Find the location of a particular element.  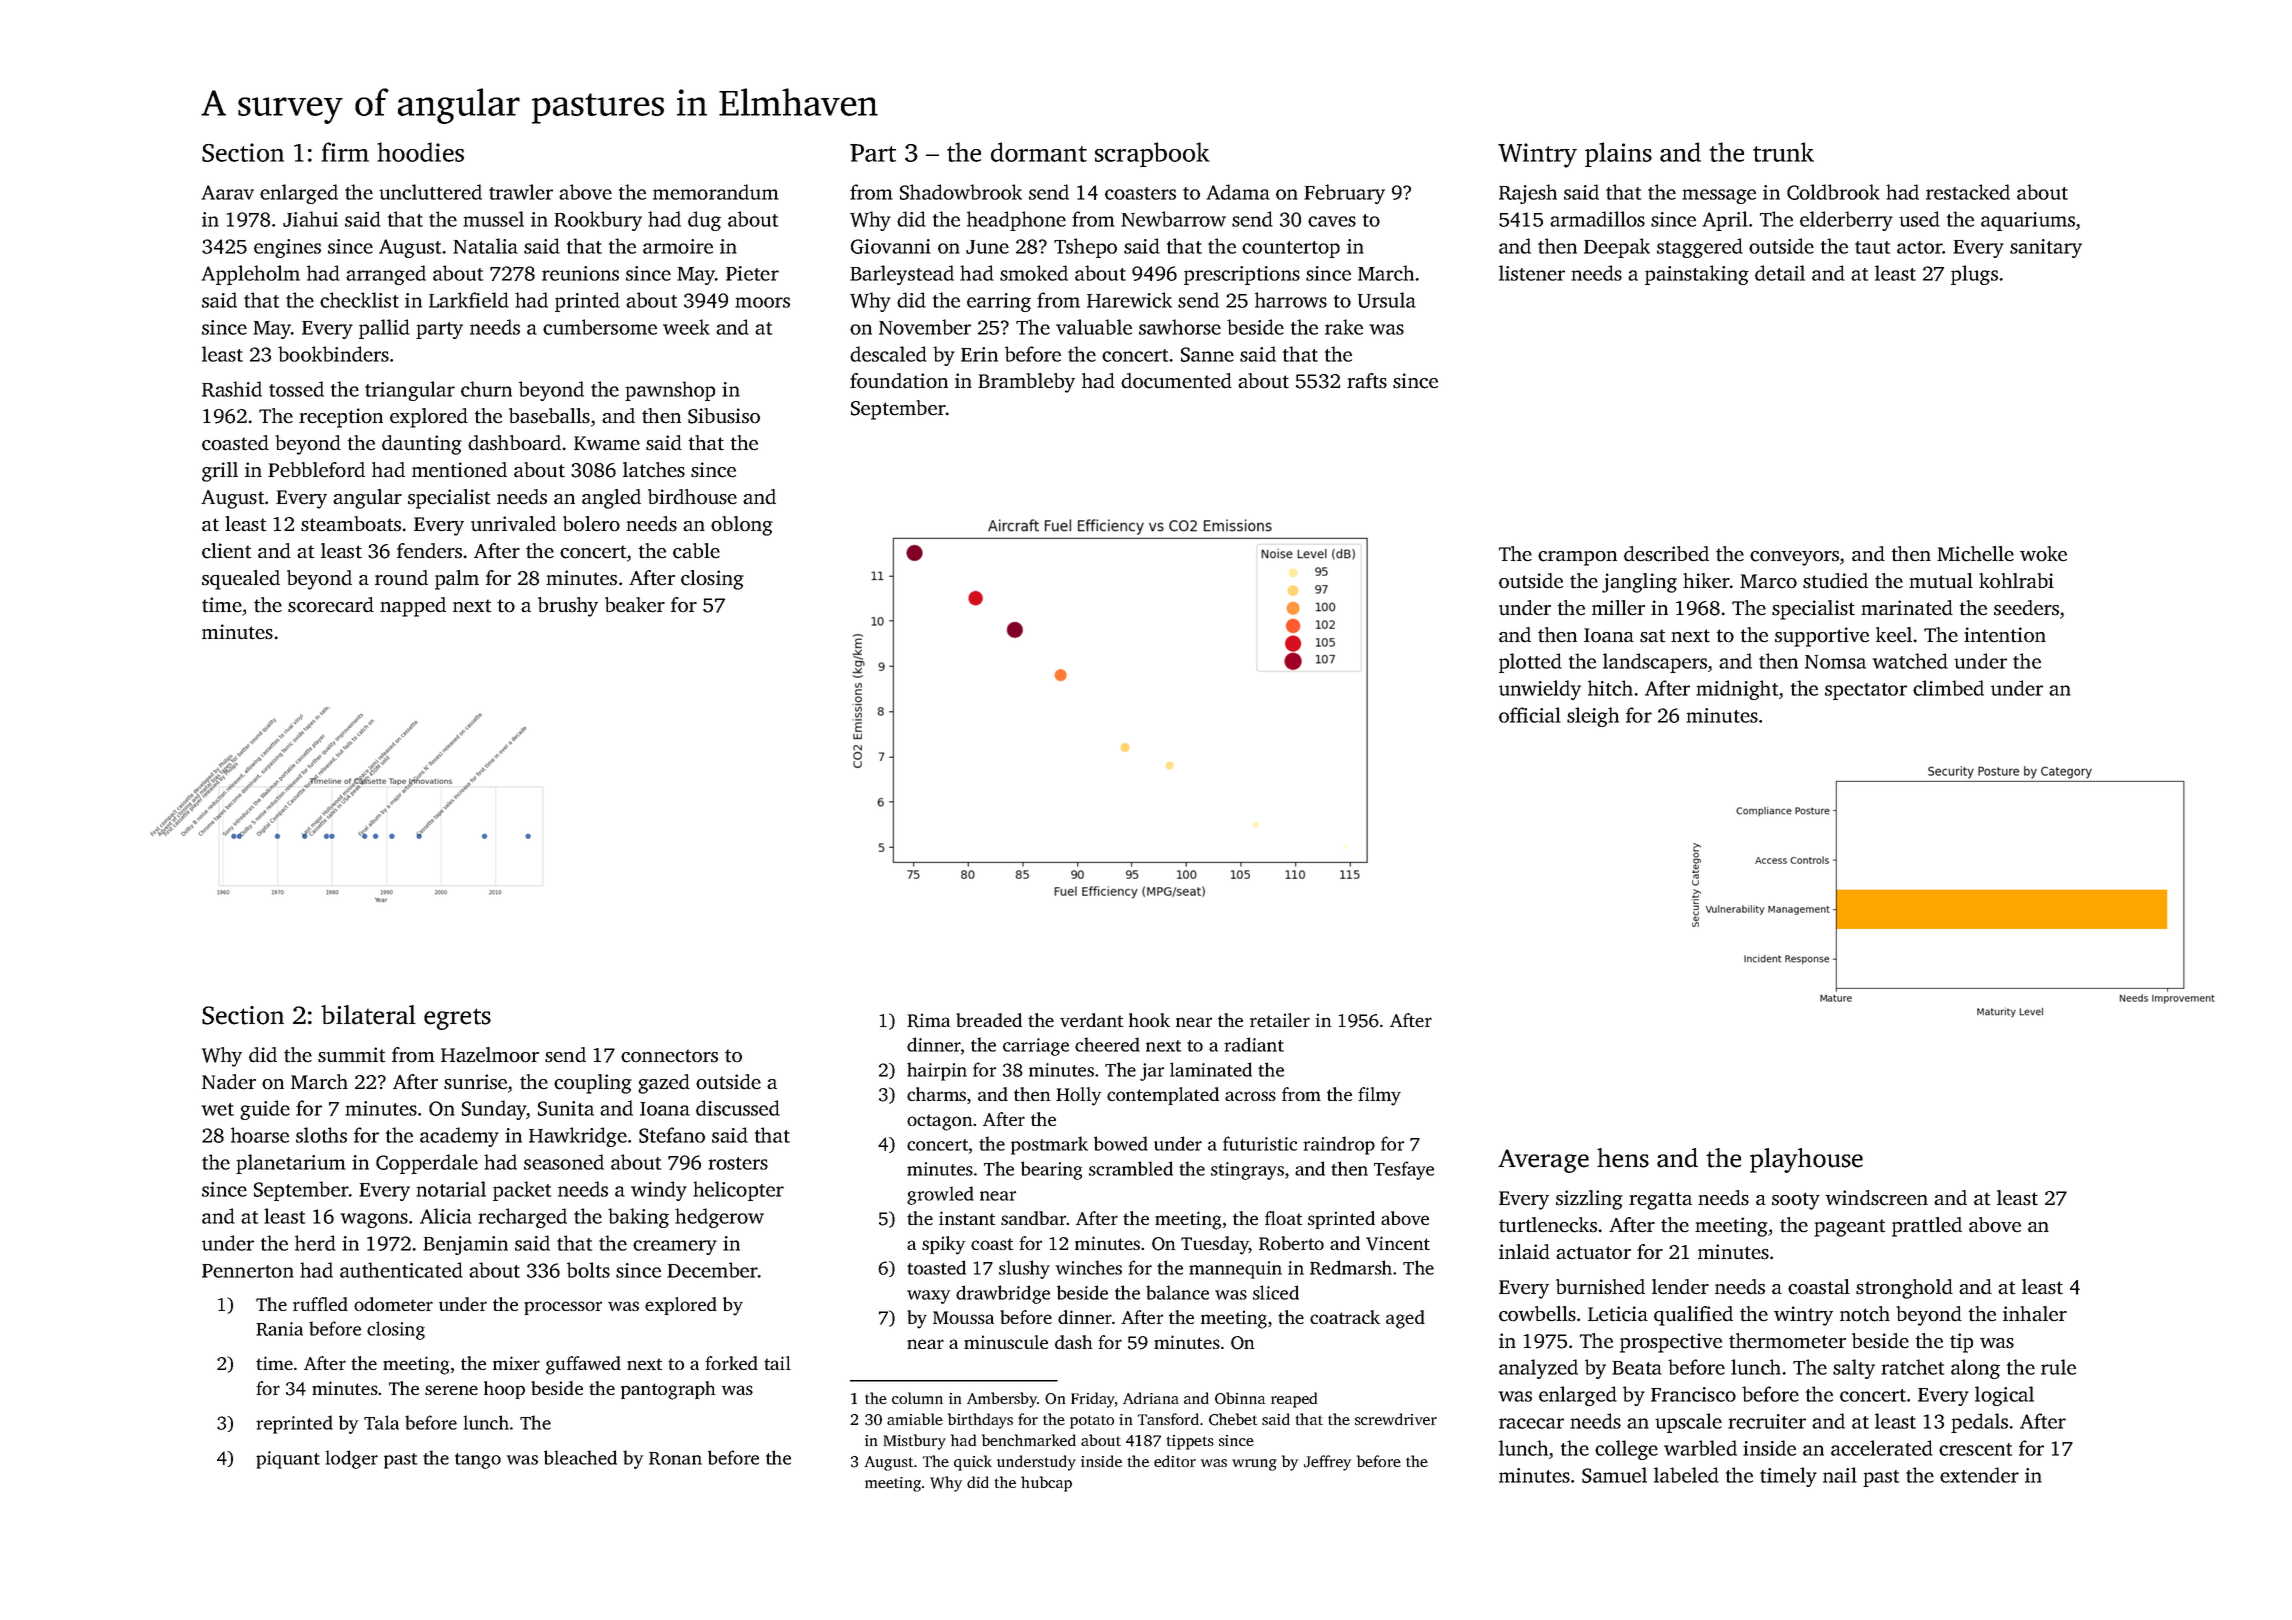

hook is located at coordinates (1149, 1020).
